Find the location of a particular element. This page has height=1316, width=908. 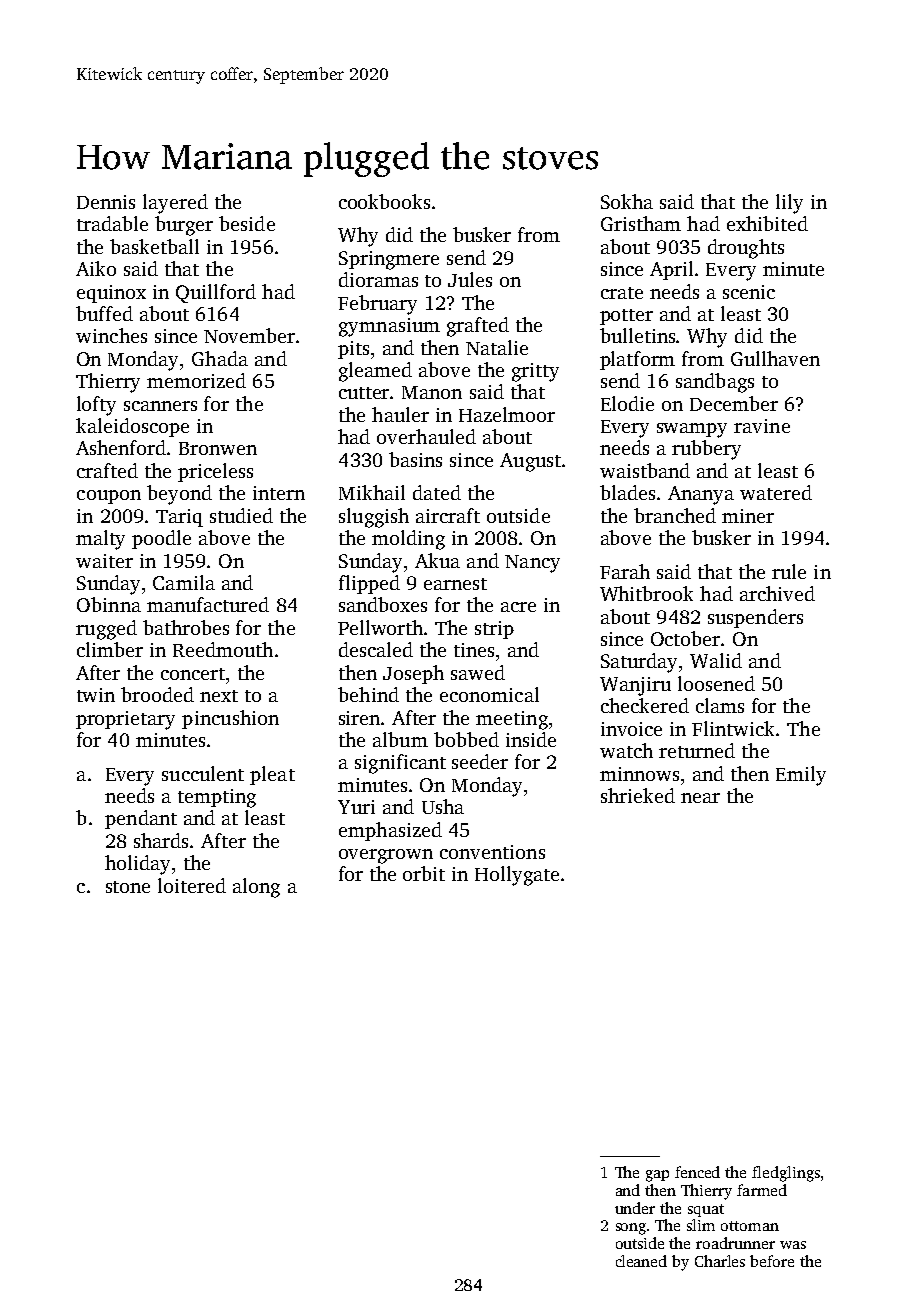

pendant is located at coordinates (141, 819).
